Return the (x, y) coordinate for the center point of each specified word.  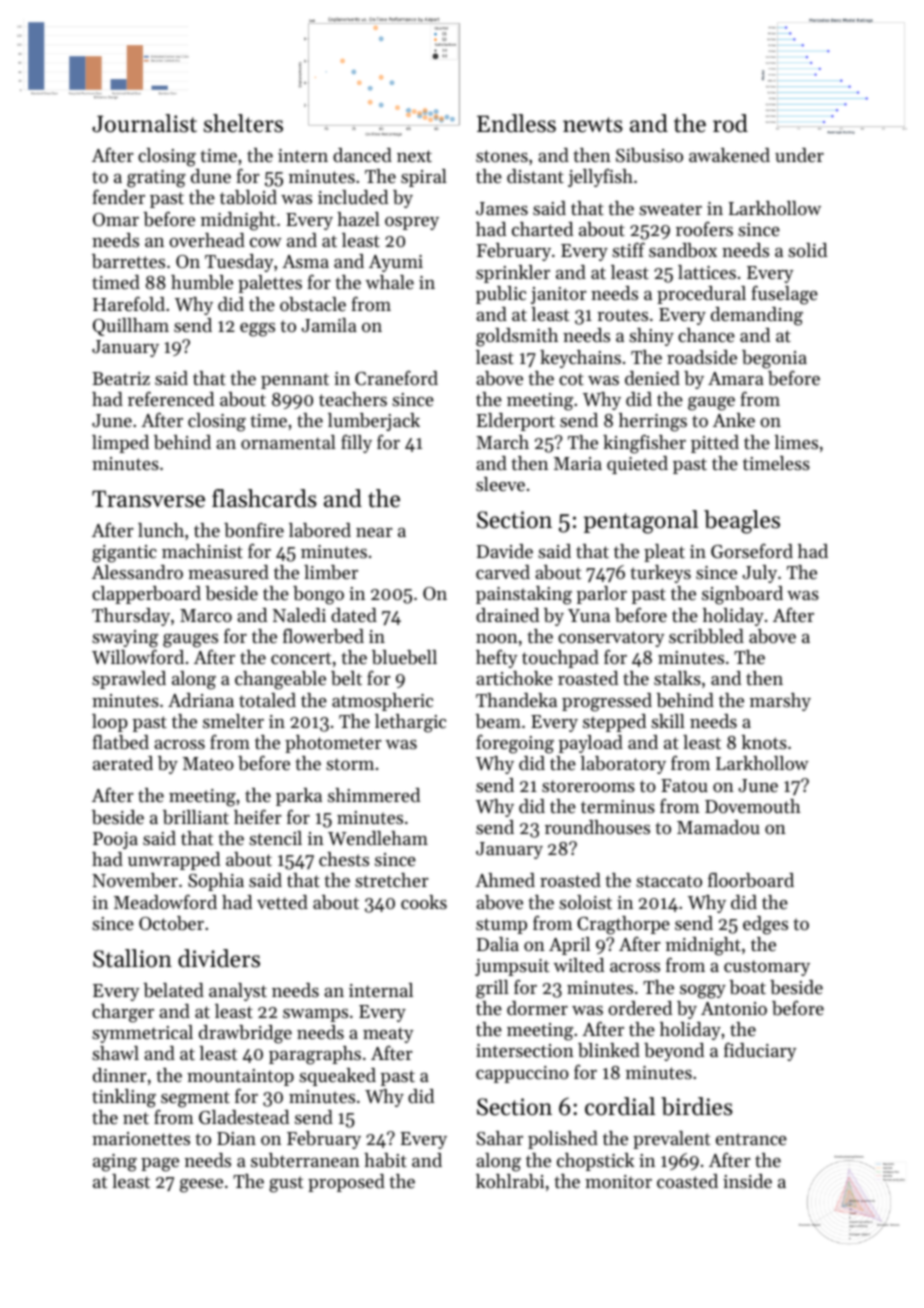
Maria (578, 463)
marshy (780, 702)
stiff (628, 249)
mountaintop (240, 1077)
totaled (267, 700)
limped (120, 444)
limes (796, 442)
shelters (243, 123)
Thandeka (516, 700)
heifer (258, 816)
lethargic (410, 723)
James (502, 208)
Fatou (684, 785)
